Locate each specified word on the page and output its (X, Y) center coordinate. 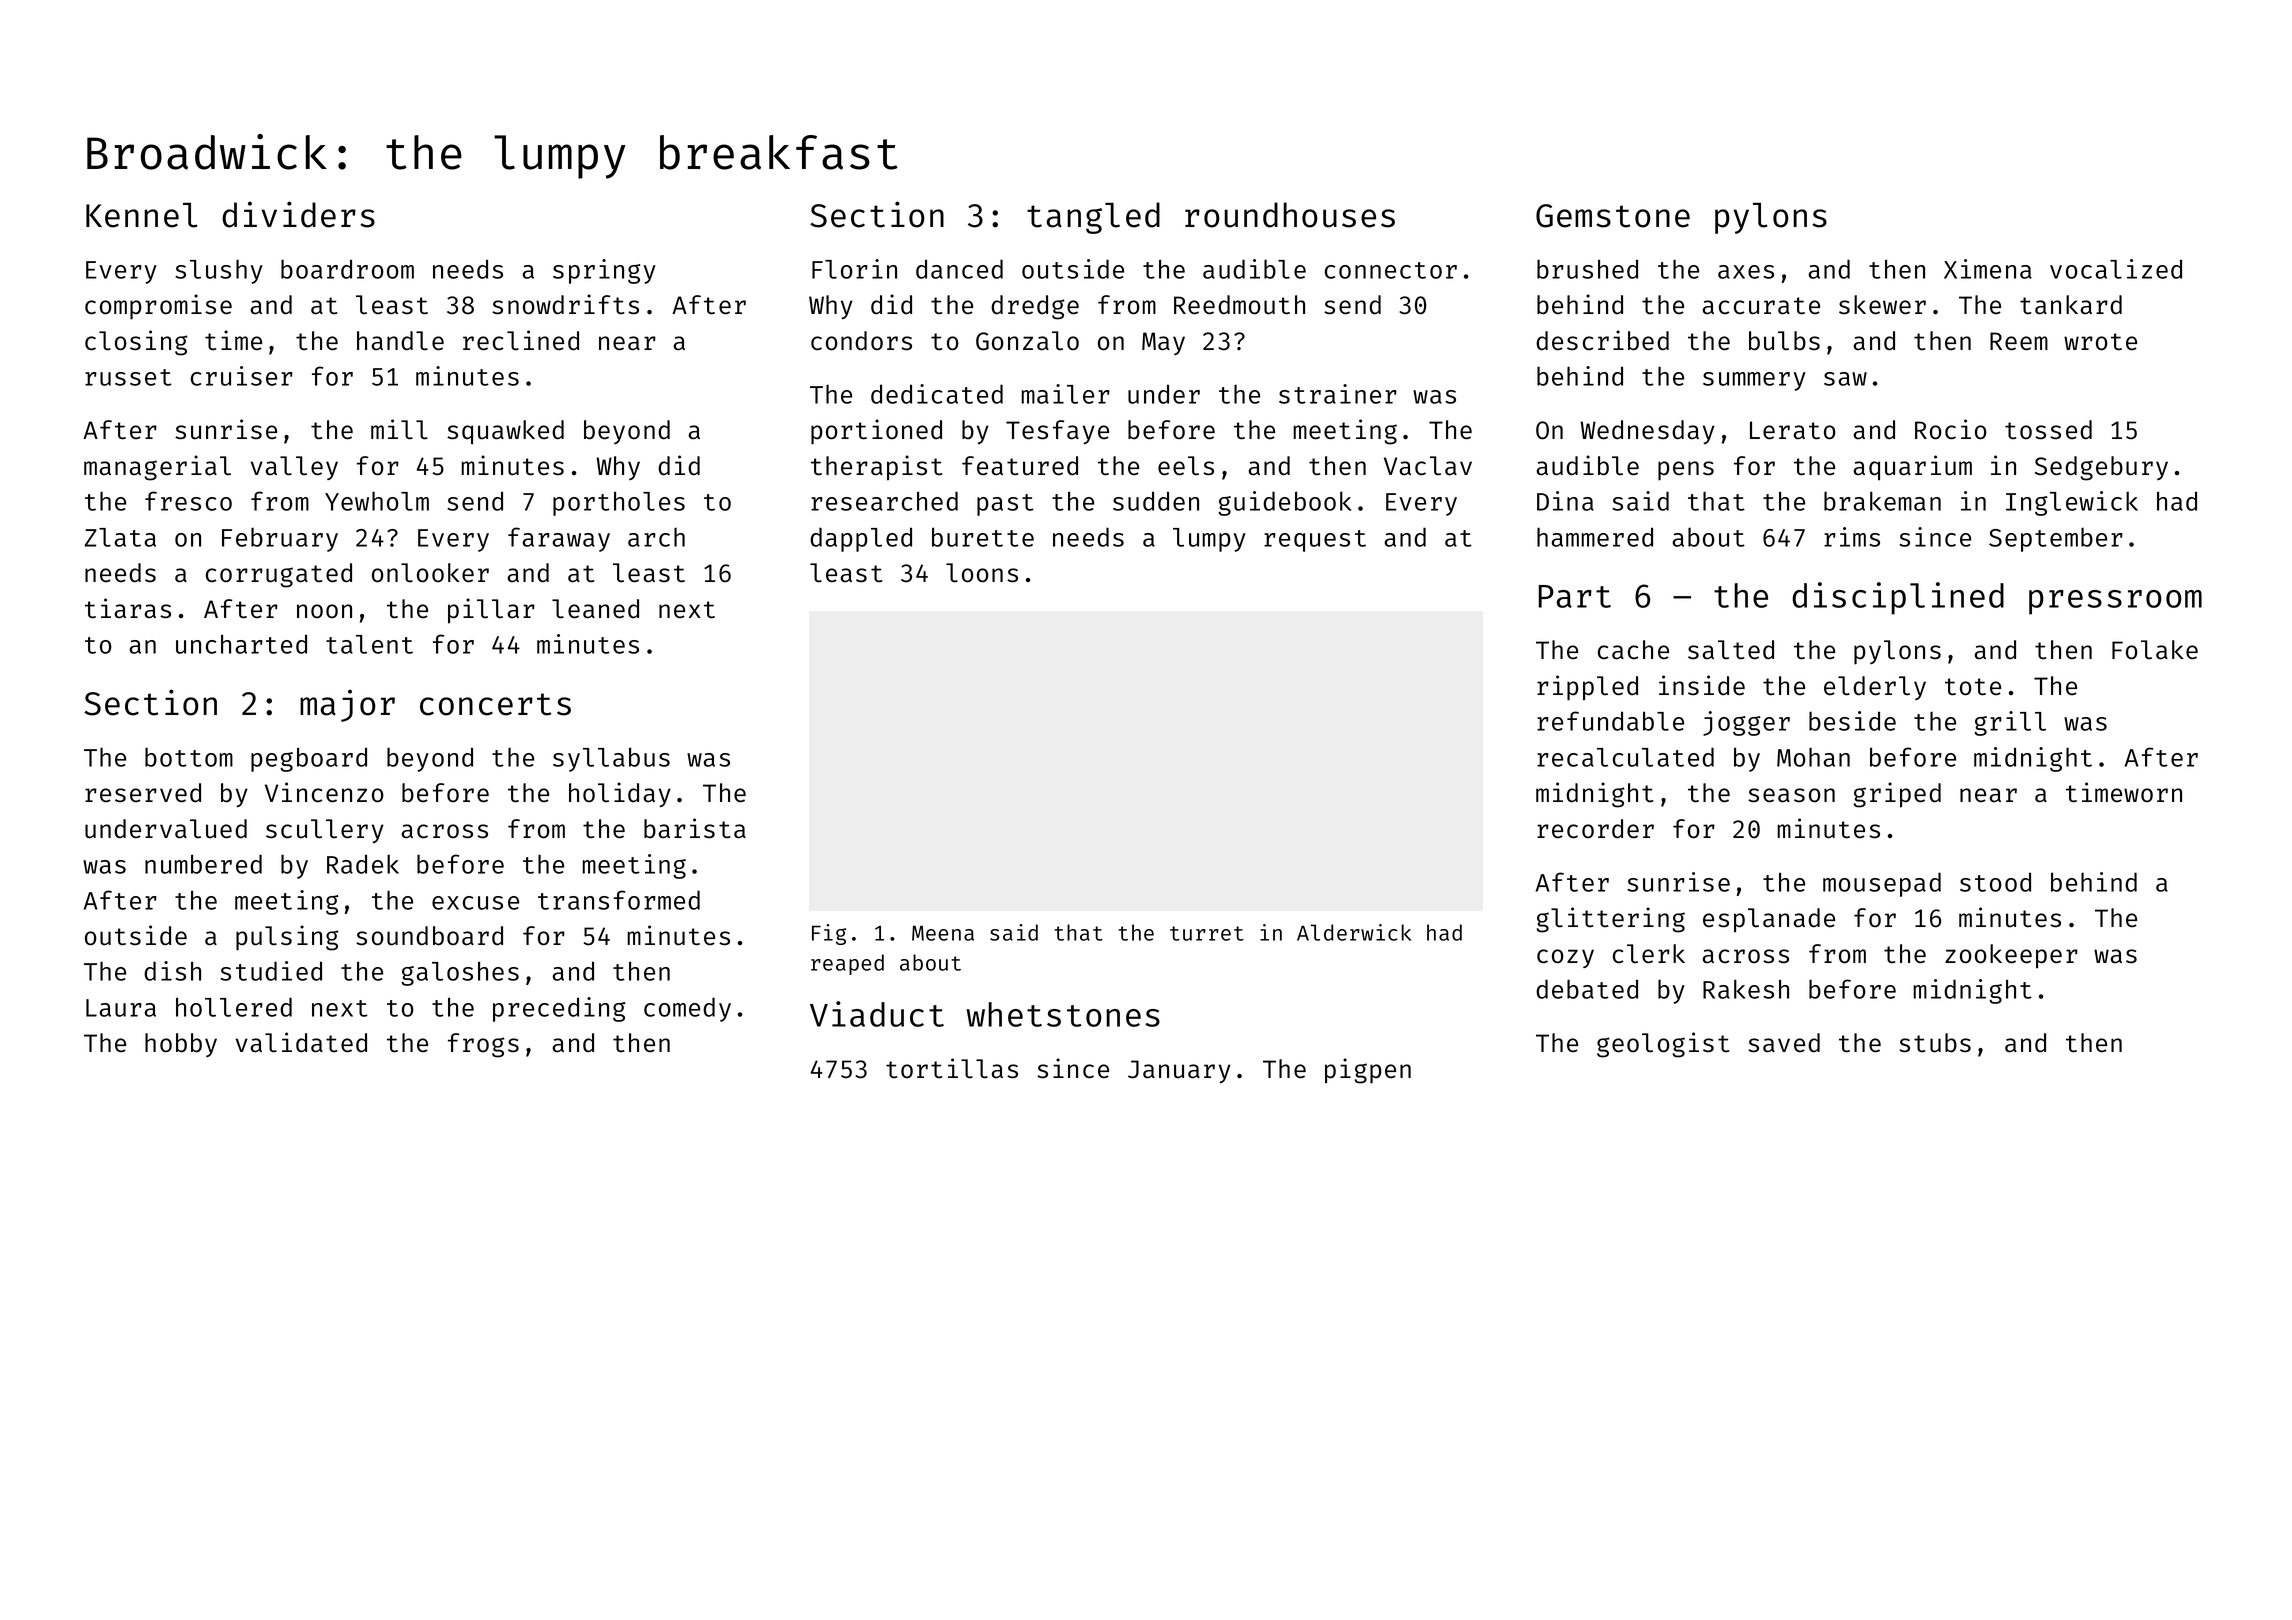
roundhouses (1290, 215)
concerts (495, 704)
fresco (188, 501)
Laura (121, 1008)
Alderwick (1354, 932)
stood (1995, 882)
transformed (619, 900)
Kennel (141, 215)
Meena (943, 933)
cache (1633, 650)
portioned (876, 432)
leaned (595, 609)
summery (1754, 381)
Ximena (1988, 269)
